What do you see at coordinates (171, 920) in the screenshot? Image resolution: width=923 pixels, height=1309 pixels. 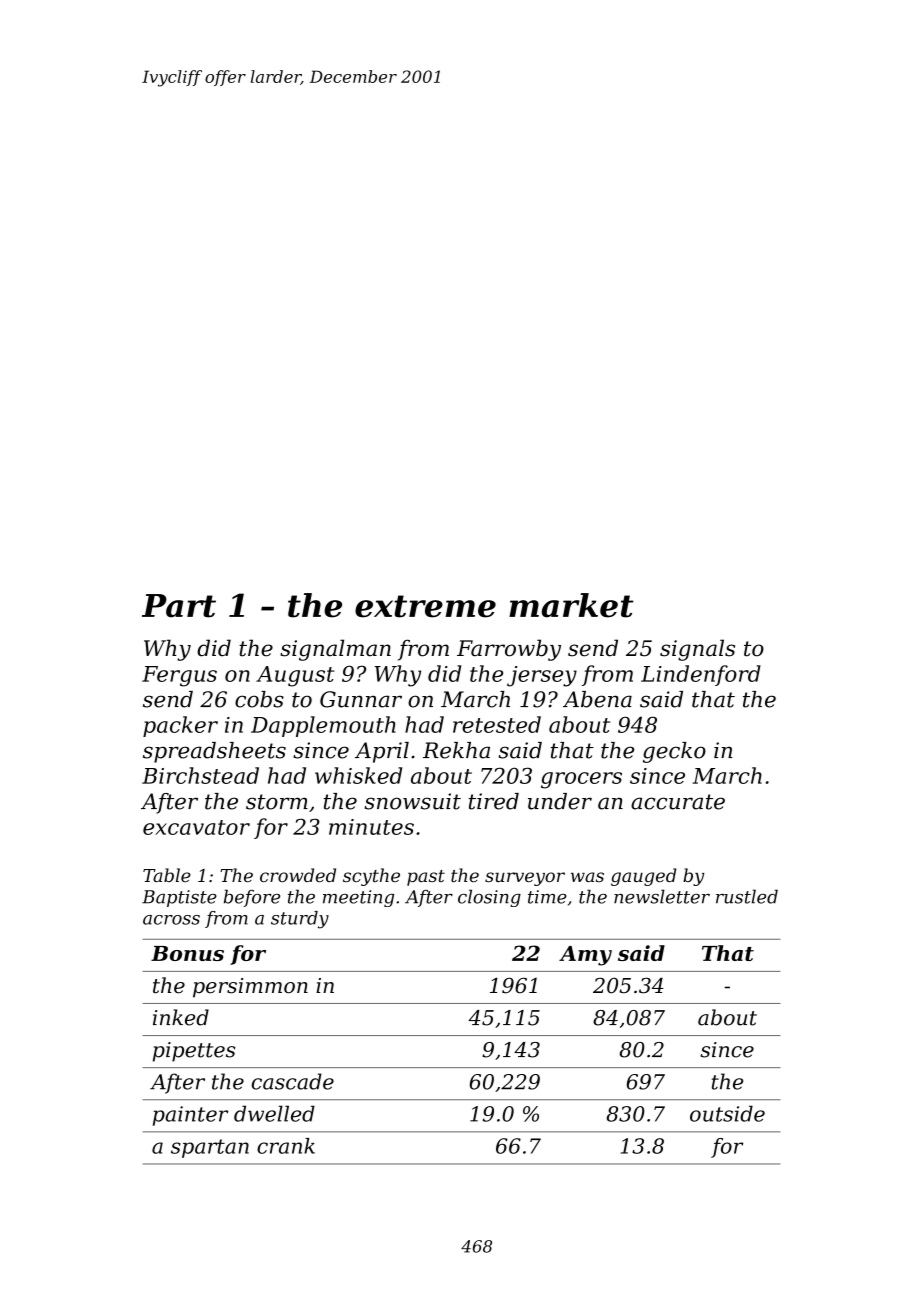 I see `across` at bounding box center [171, 920].
